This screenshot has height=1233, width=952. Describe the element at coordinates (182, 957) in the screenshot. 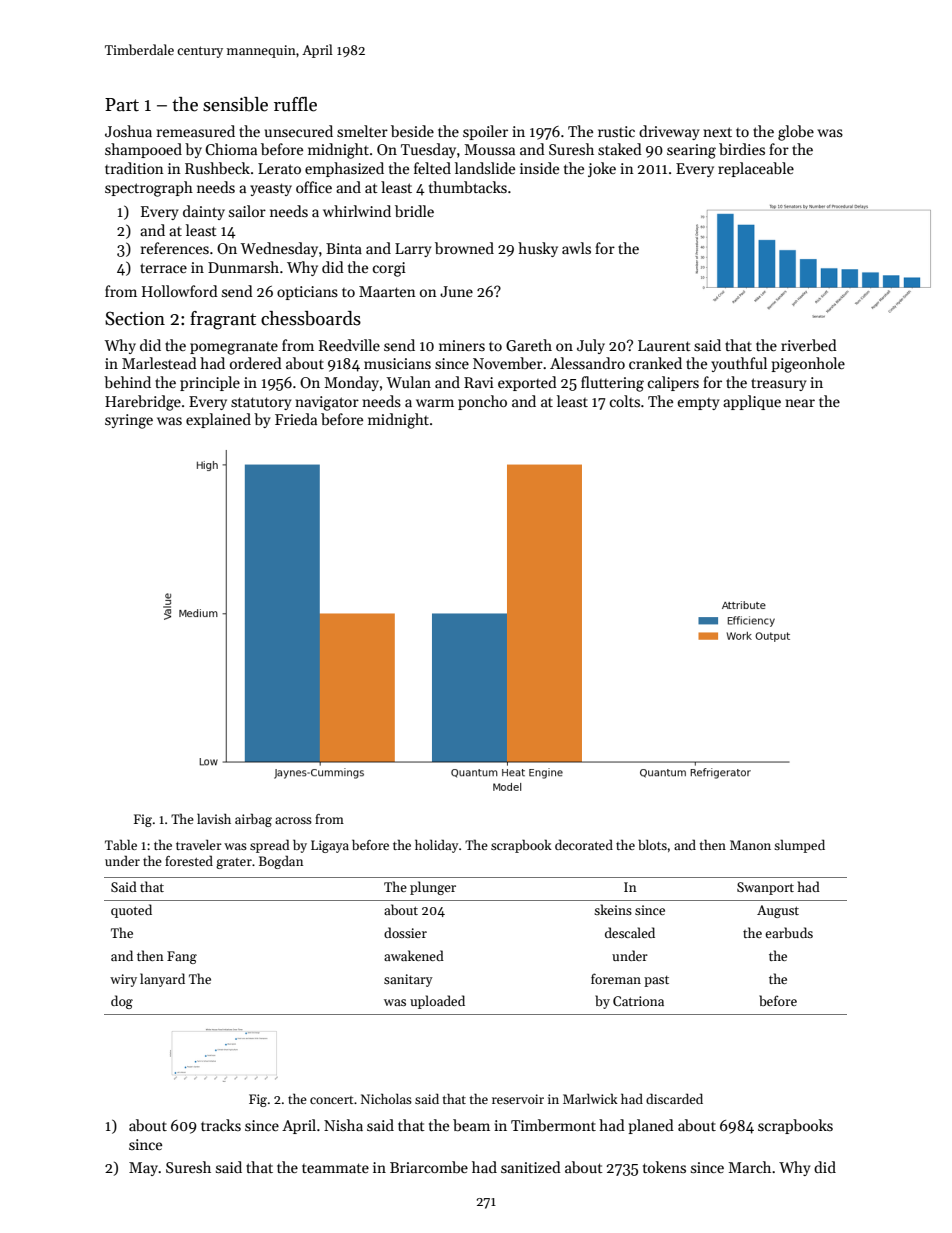

I see `Fang` at that location.
